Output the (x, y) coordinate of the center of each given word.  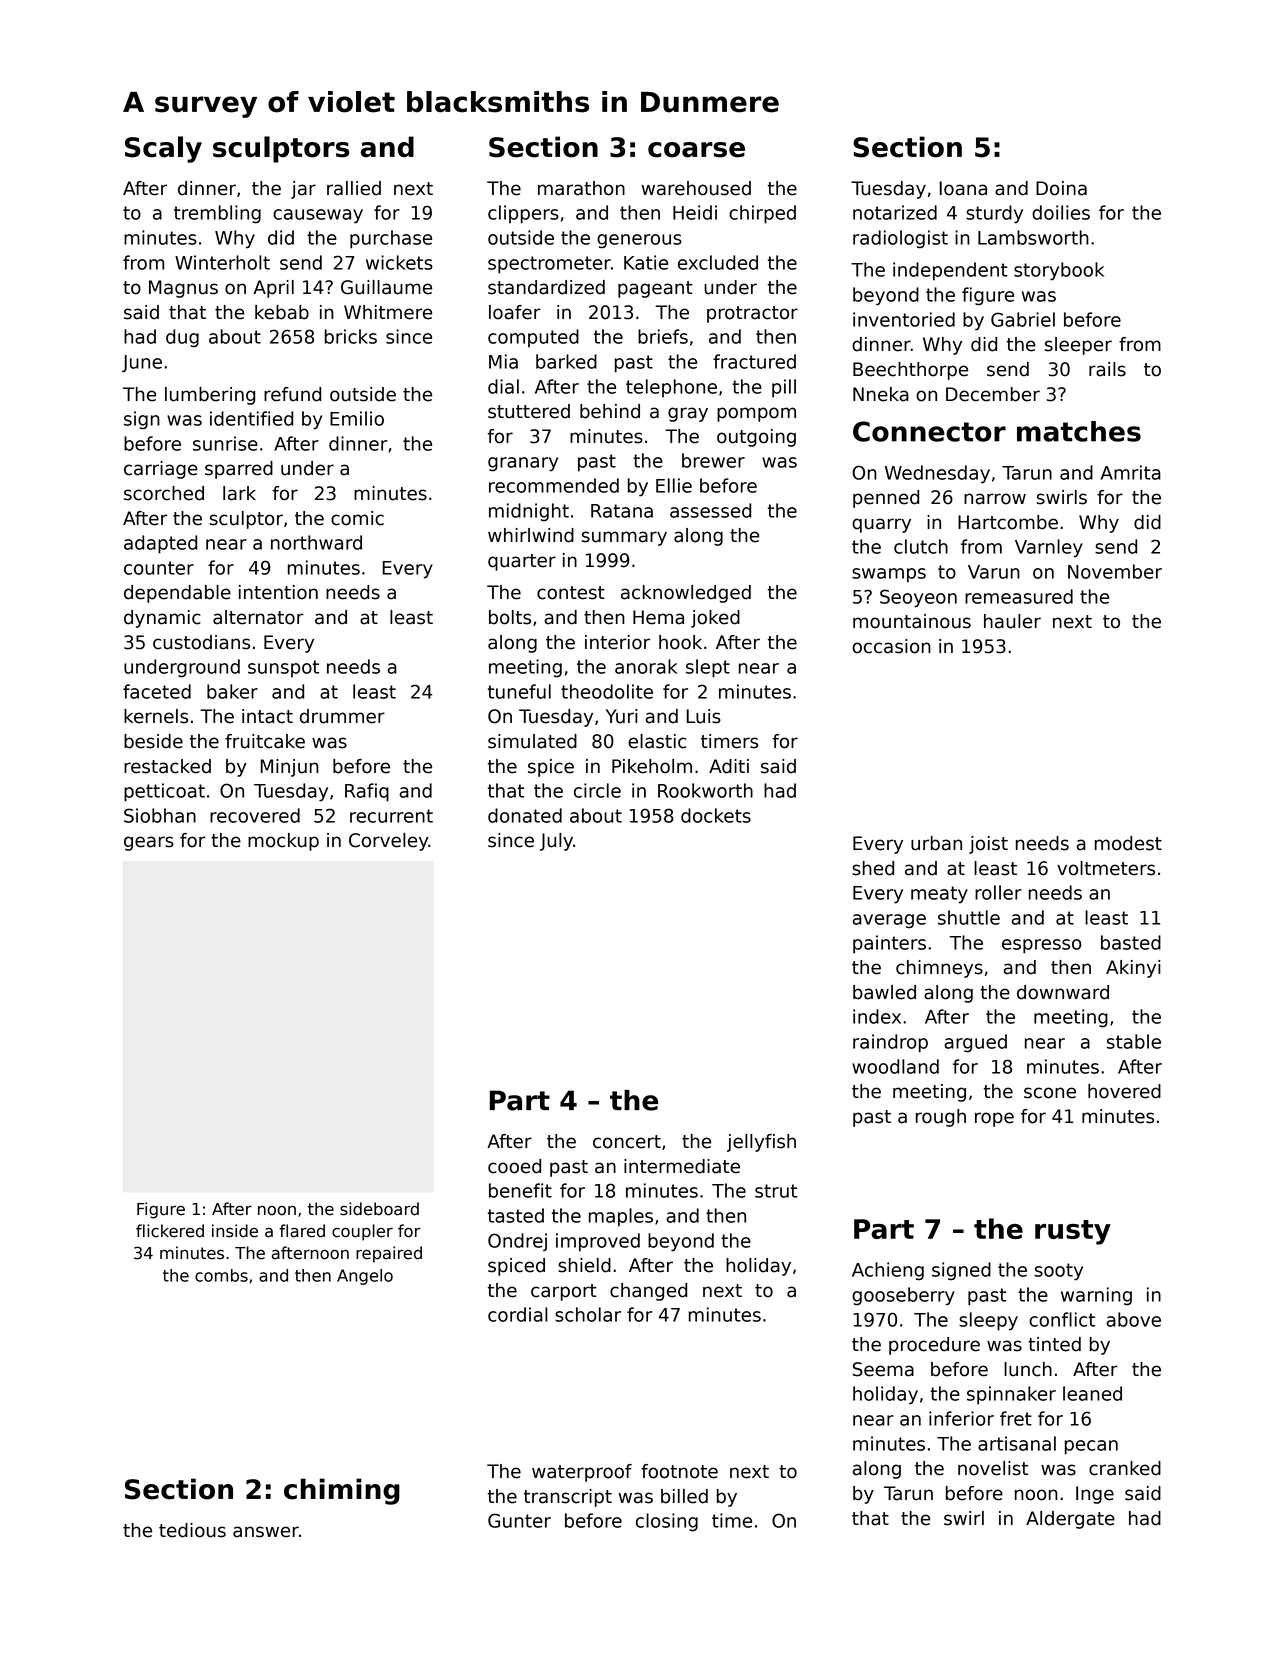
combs (221, 1275)
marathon (581, 188)
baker (232, 691)
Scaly (163, 149)
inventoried (904, 319)
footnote (679, 1471)
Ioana (963, 188)
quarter (522, 562)
